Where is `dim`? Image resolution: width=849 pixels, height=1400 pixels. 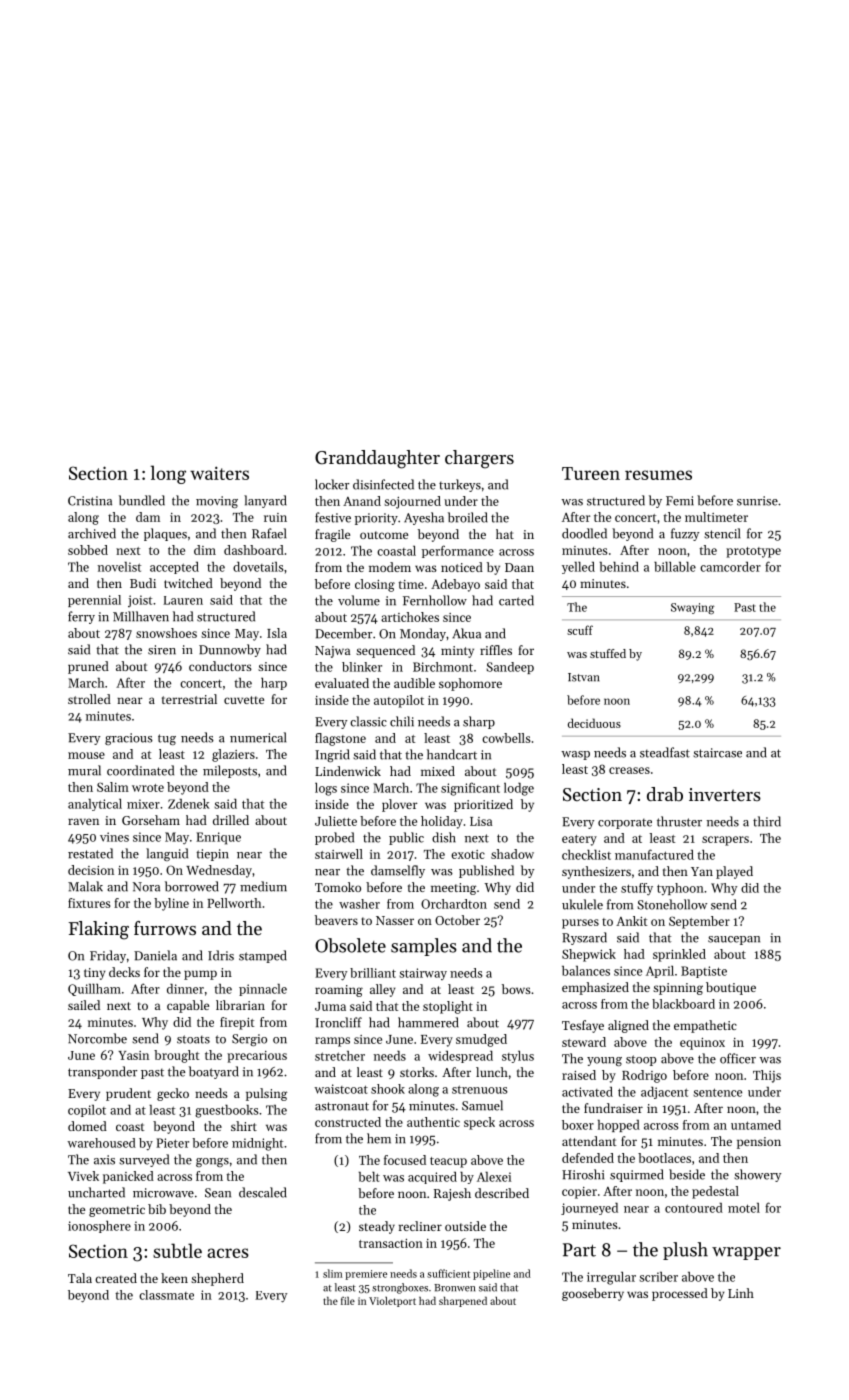
dim is located at coordinates (205, 550).
